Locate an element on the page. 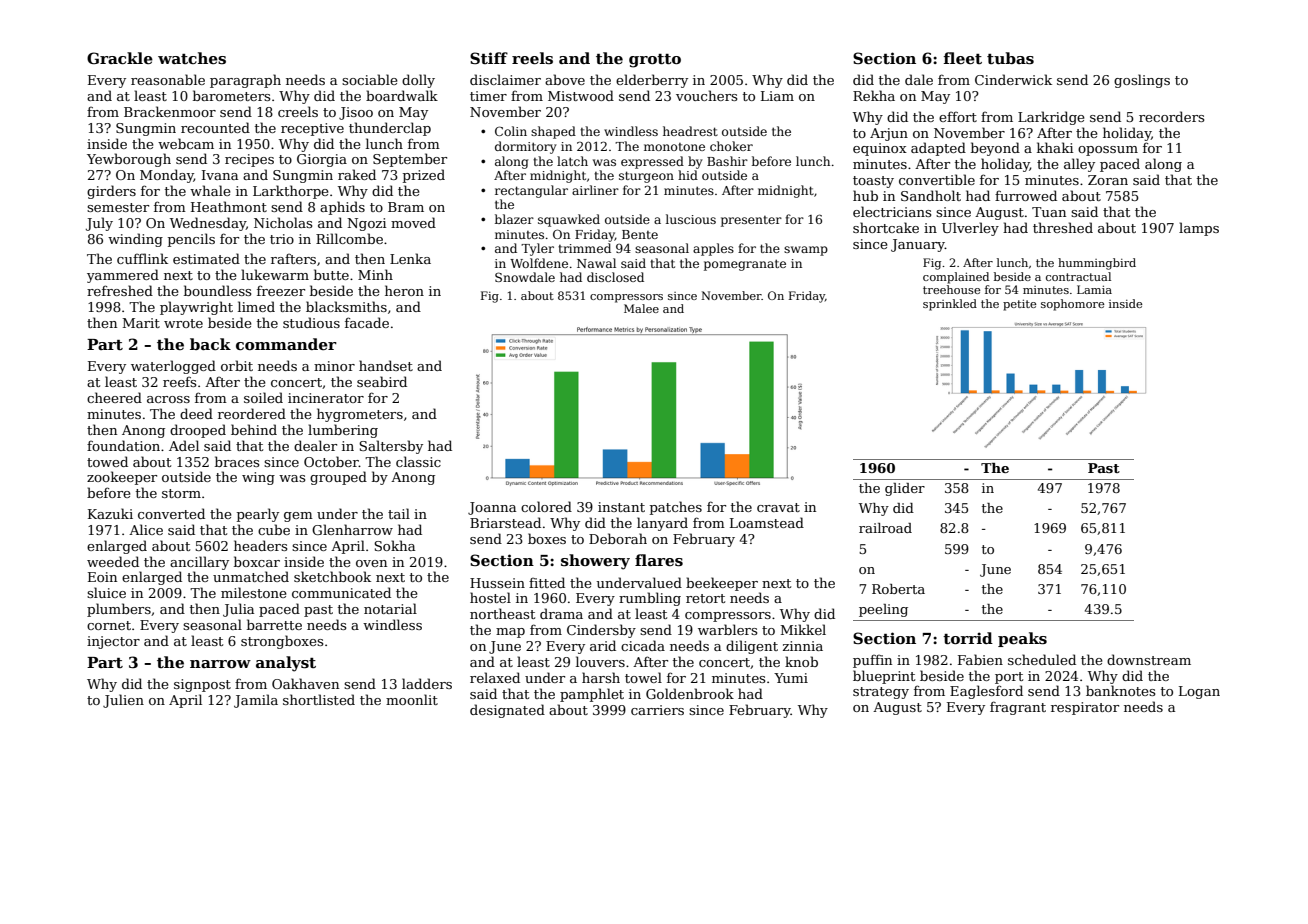 The height and width of the image is (924, 1308). glider is located at coordinates (905, 489).
